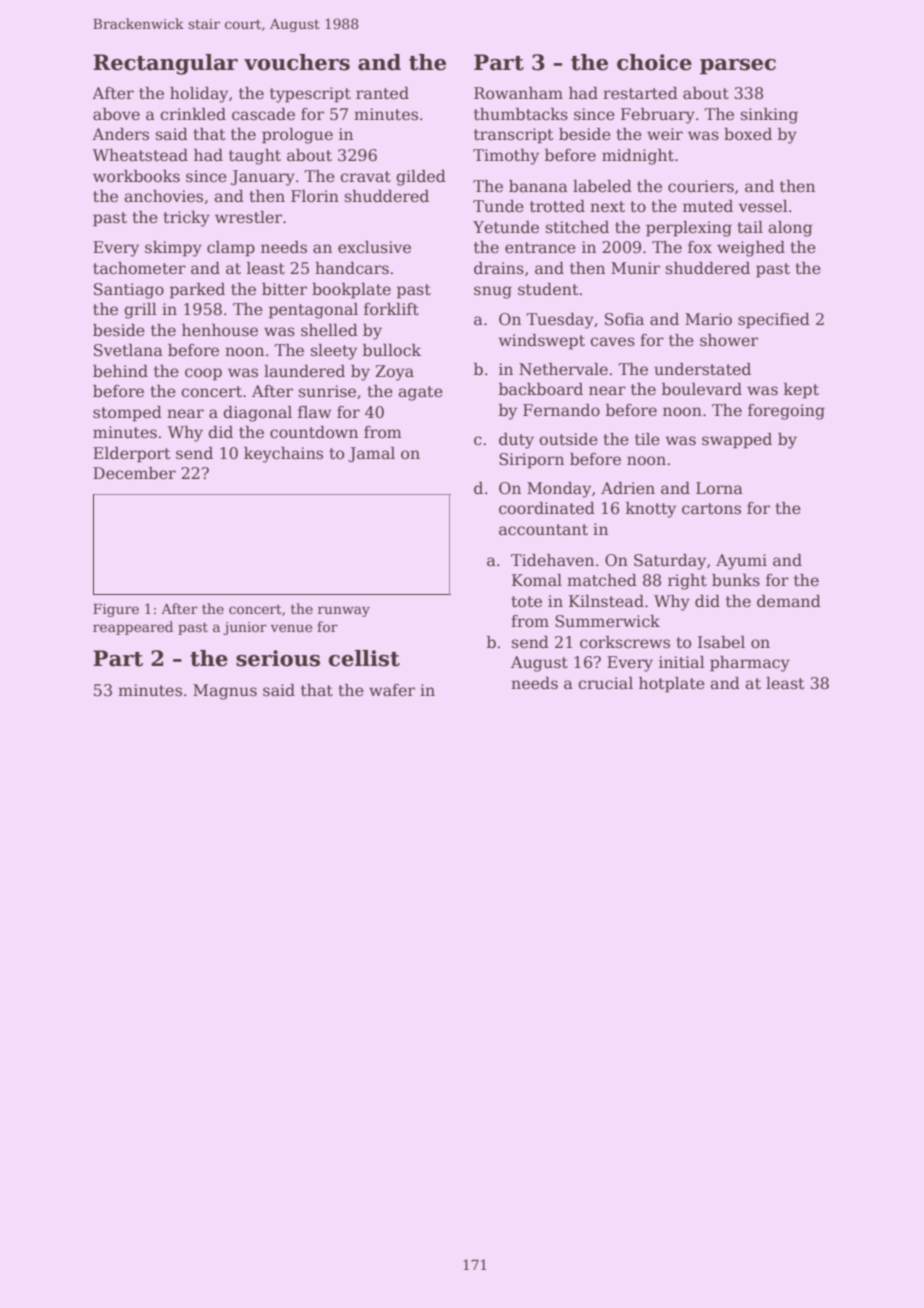 The image size is (924, 1308). Describe the element at coordinates (638, 157) in the screenshot. I see `midnight` at that location.
